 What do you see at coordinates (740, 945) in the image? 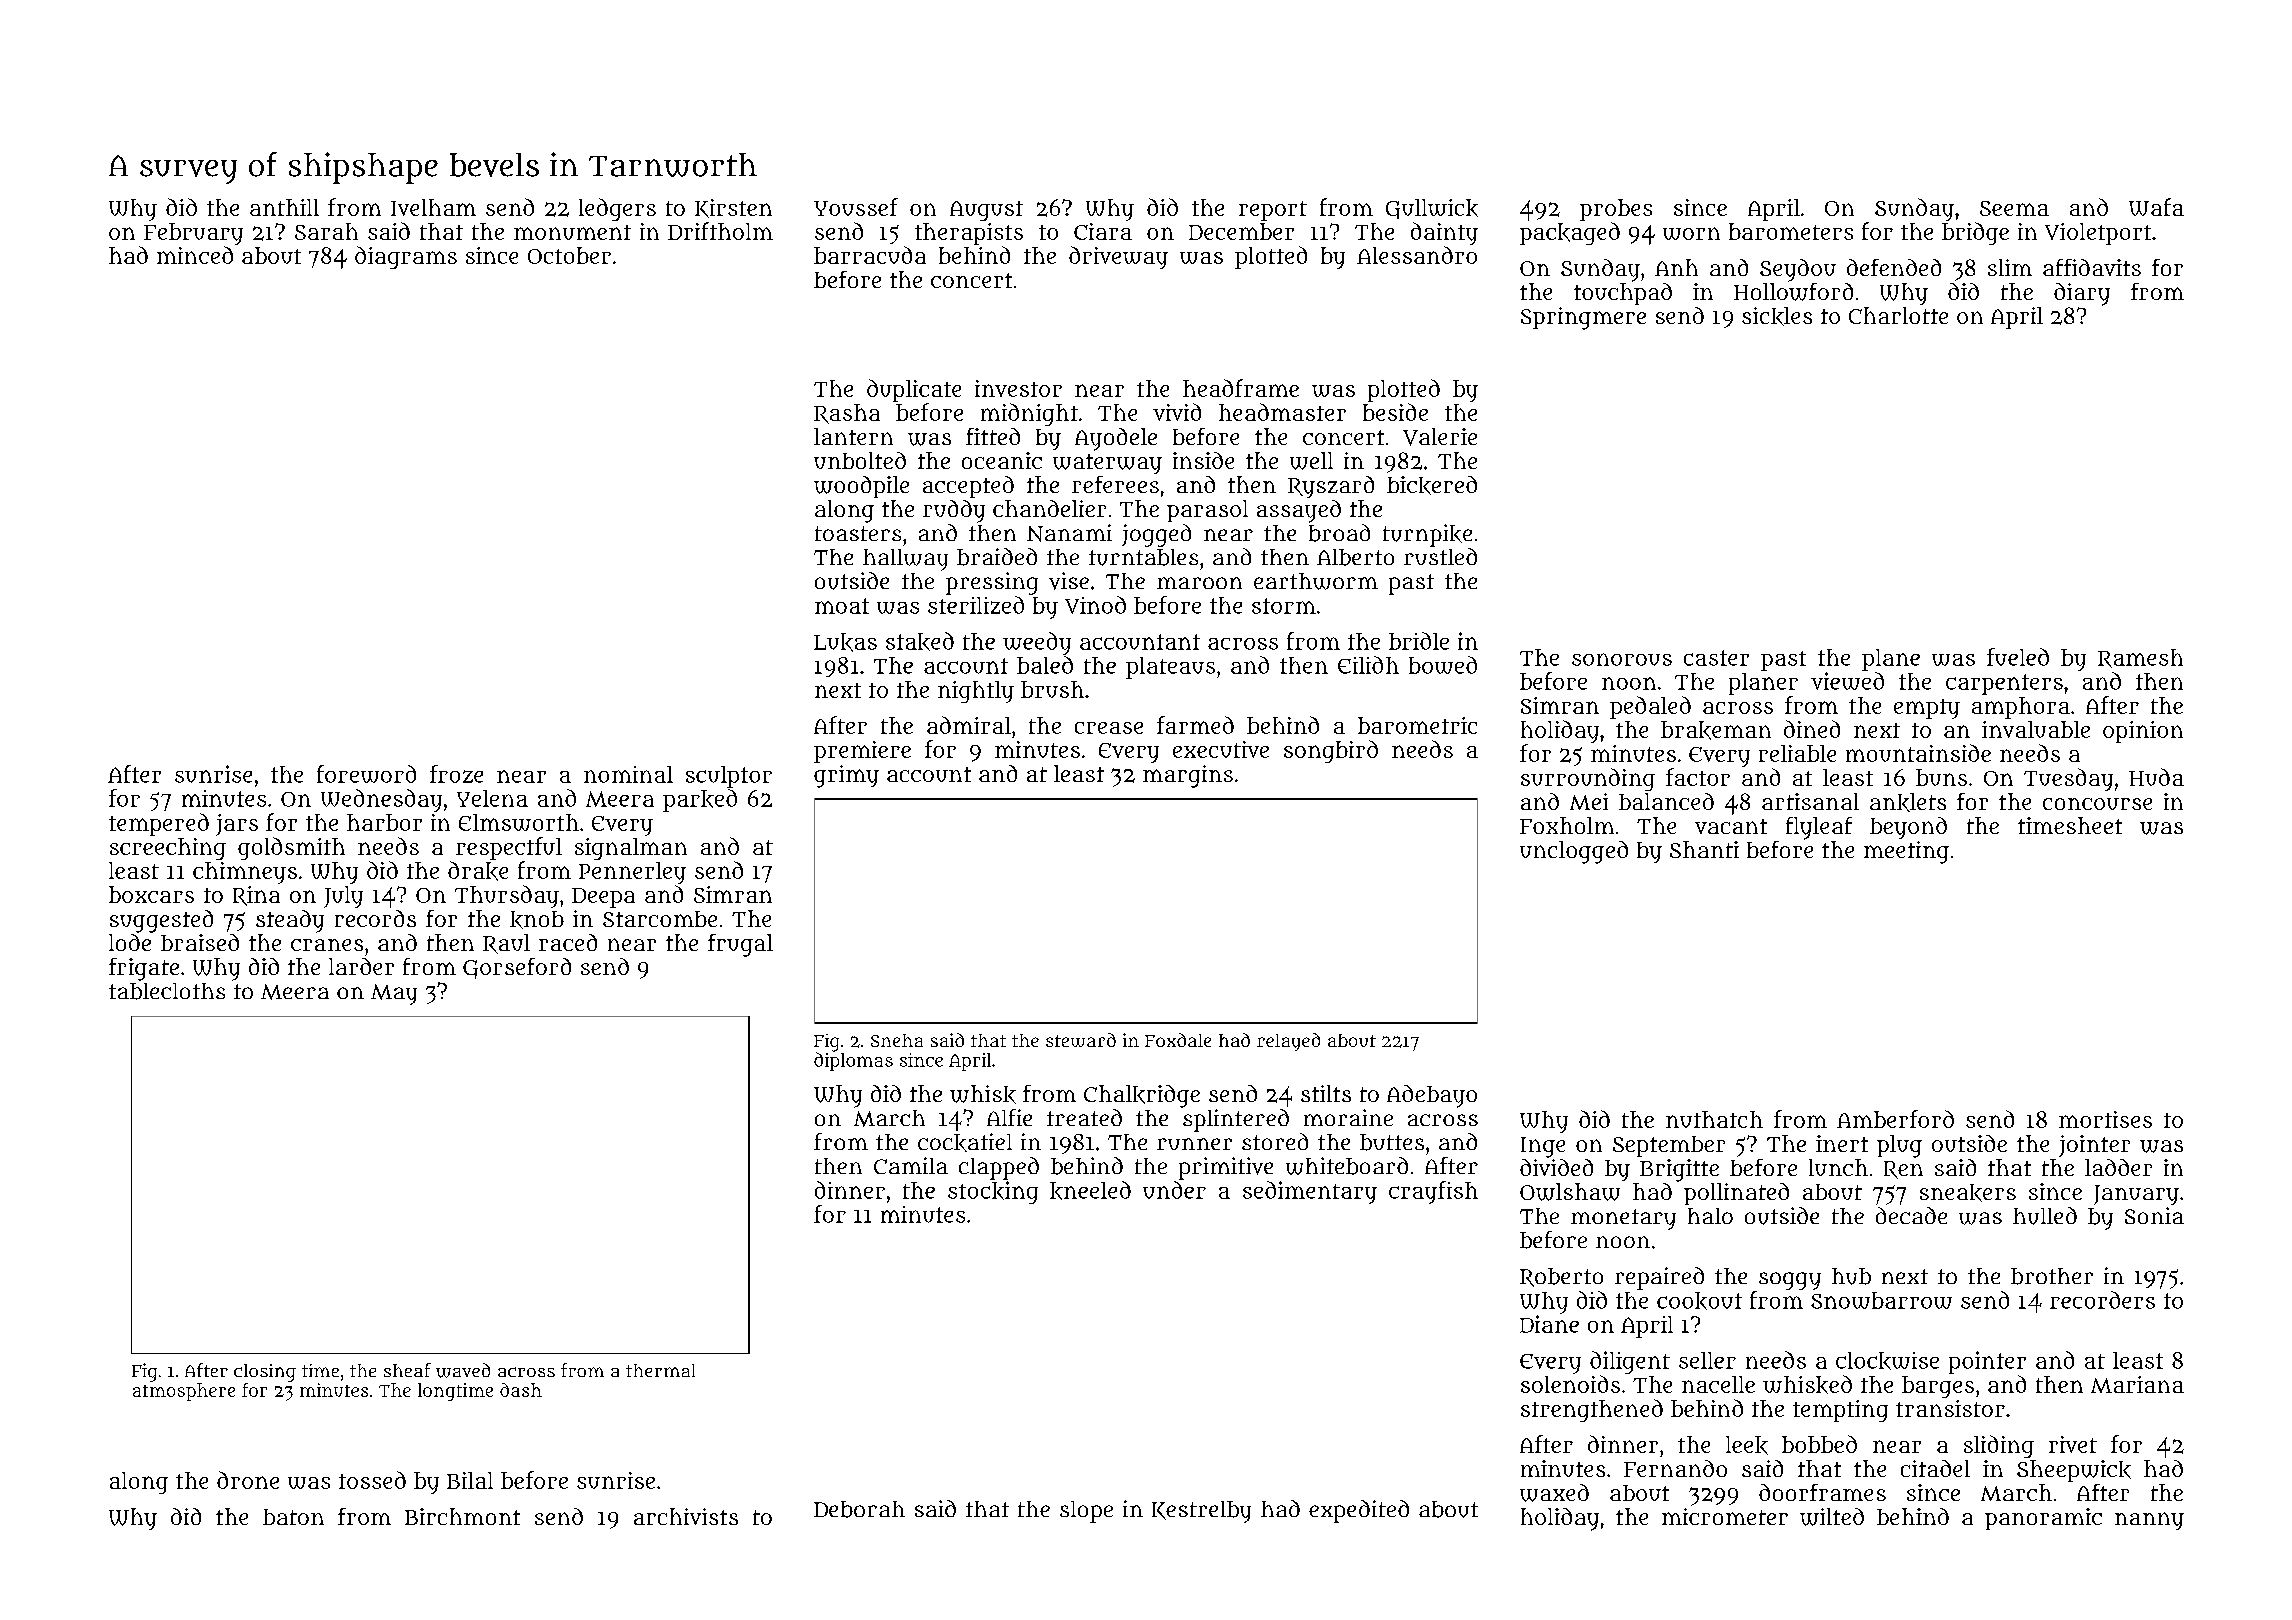
I see `frugal` at bounding box center [740, 945].
